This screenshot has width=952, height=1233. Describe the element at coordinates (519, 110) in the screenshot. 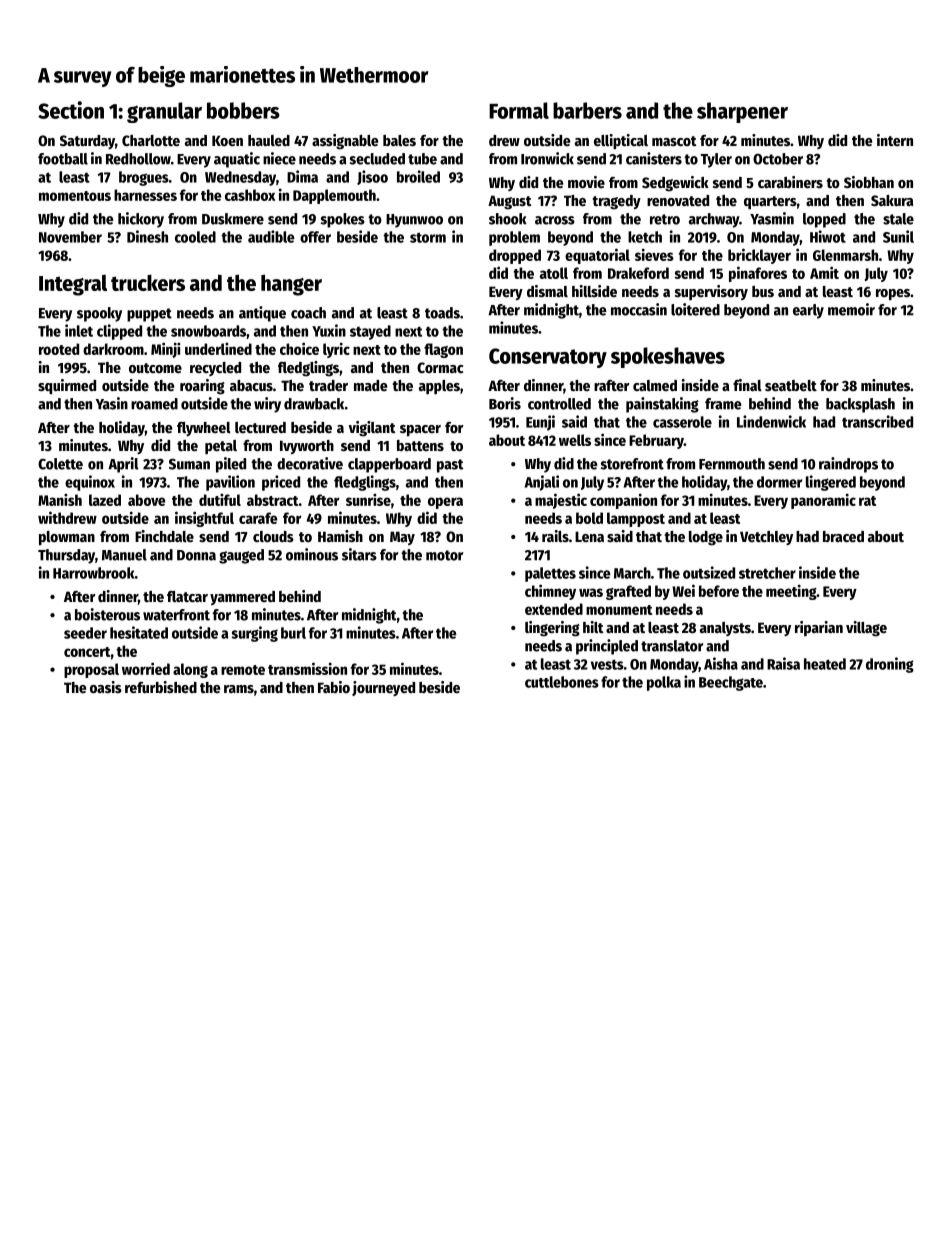

I see `Formal` at that location.
